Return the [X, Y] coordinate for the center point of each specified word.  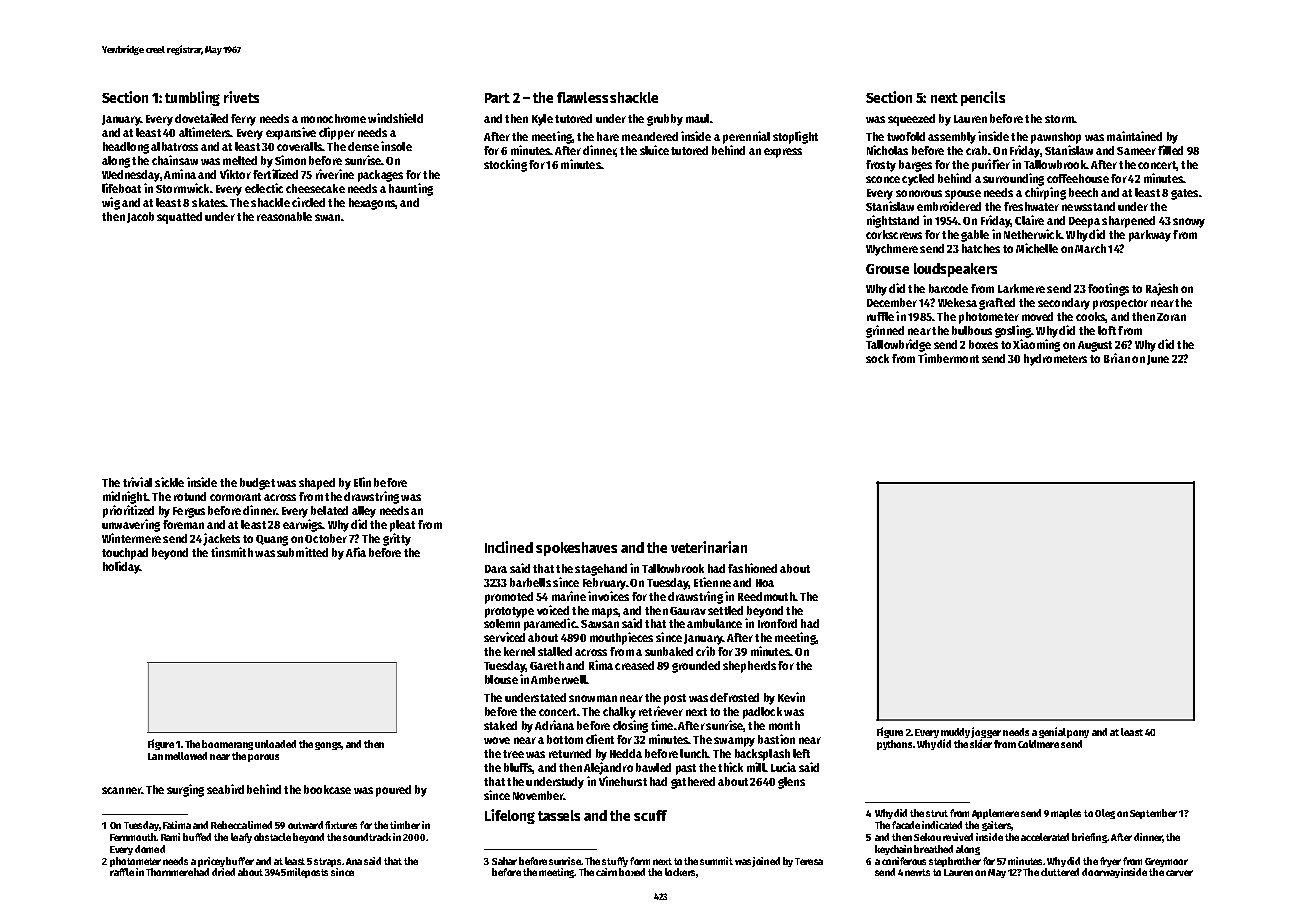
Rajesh [1162, 289]
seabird [225, 789]
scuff [650, 815]
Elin [362, 482]
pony [1078, 734]
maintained [1134, 136]
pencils [983, 98]
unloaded [275, 744]
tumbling [192, 98]
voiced [553, 610]
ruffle [880, 316]
